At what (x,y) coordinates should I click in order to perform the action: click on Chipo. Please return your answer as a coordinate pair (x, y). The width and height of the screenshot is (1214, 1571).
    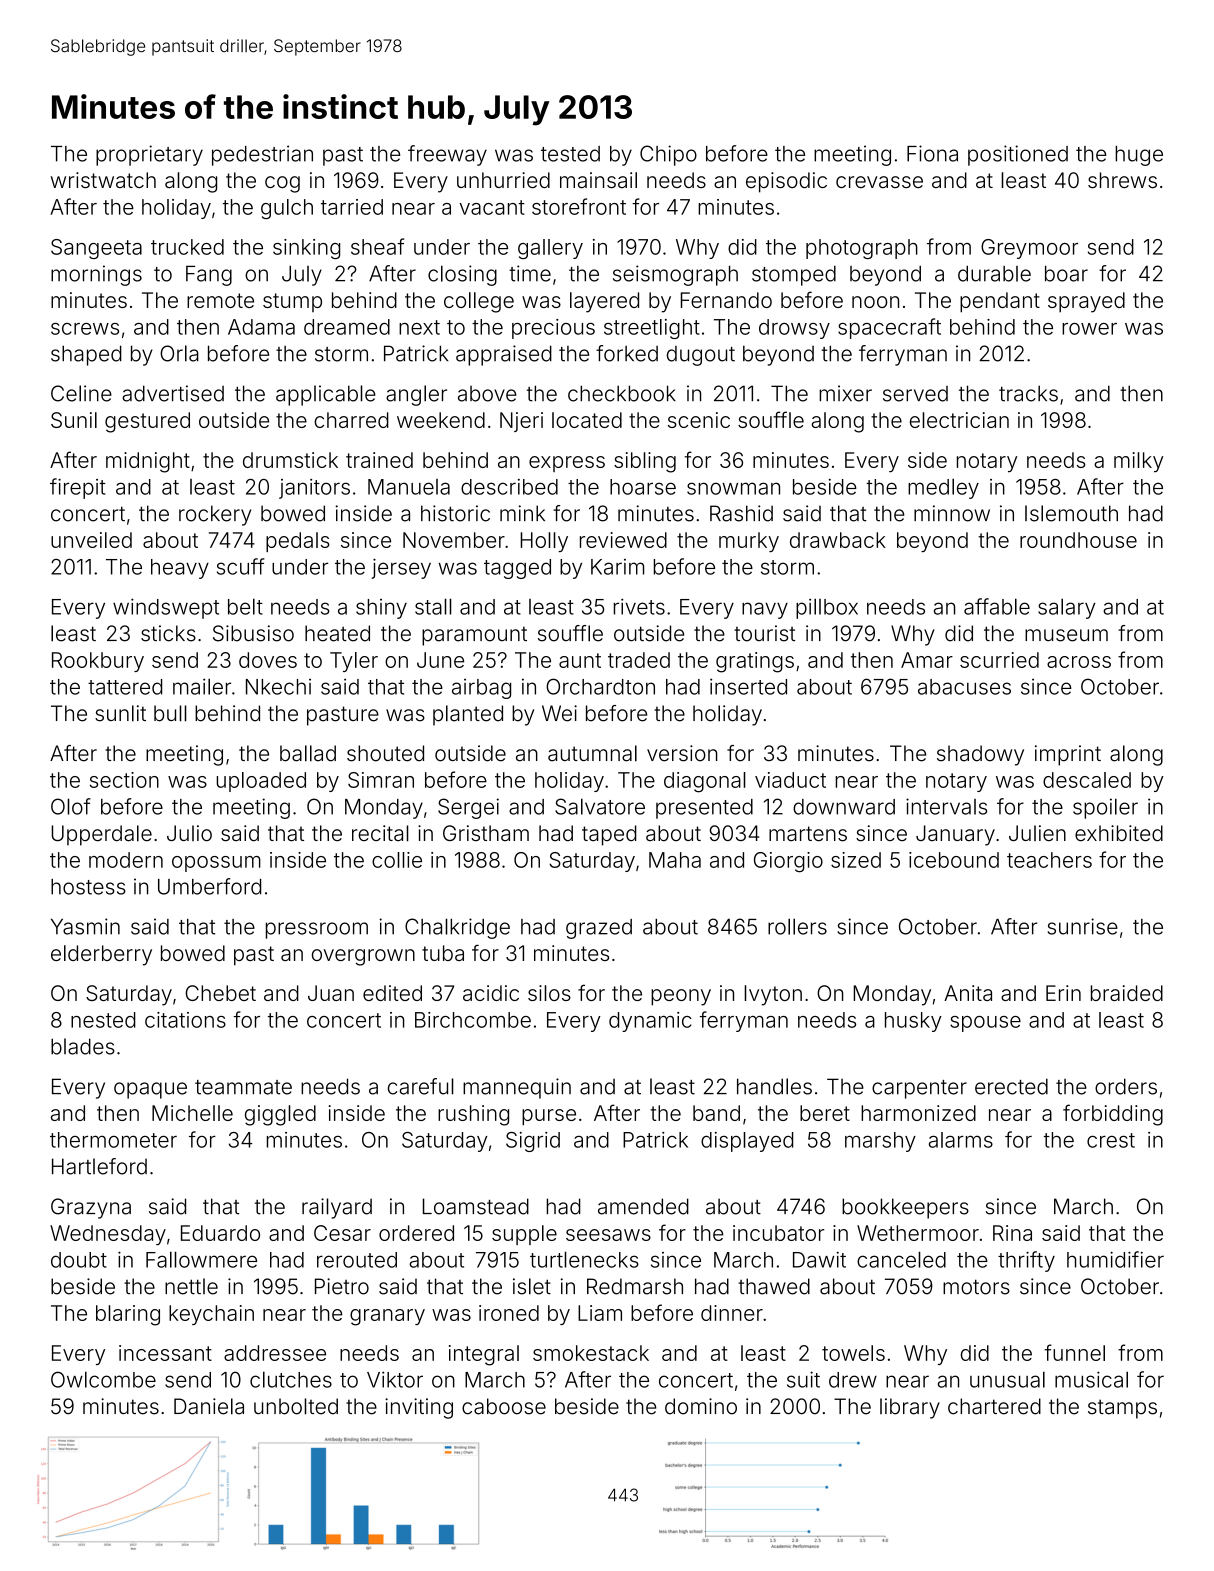
    Looking at the image, I should click on (668, 155).
